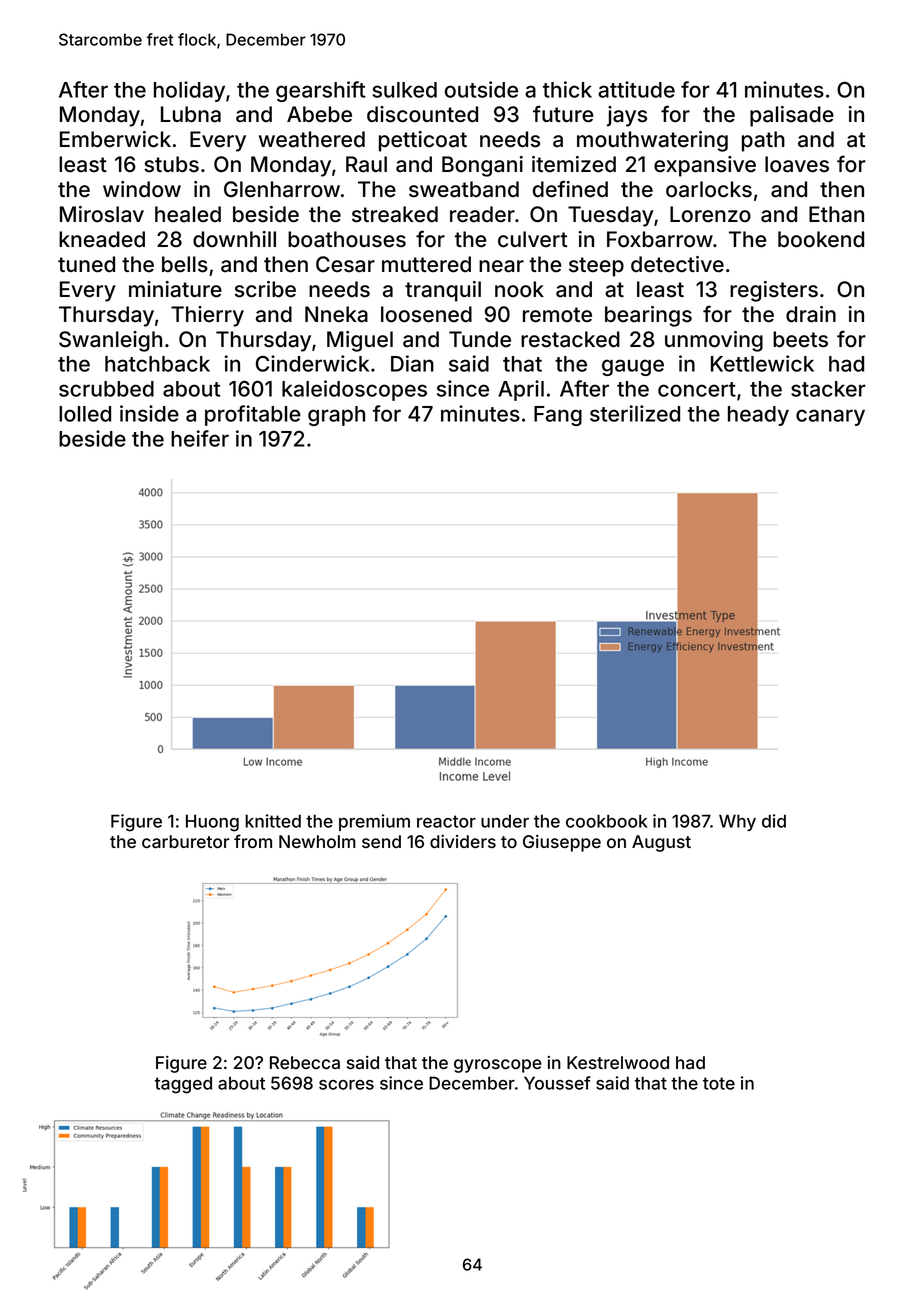 The image size is (924, 1314). I want to click on scores, so click(346, 1085).
